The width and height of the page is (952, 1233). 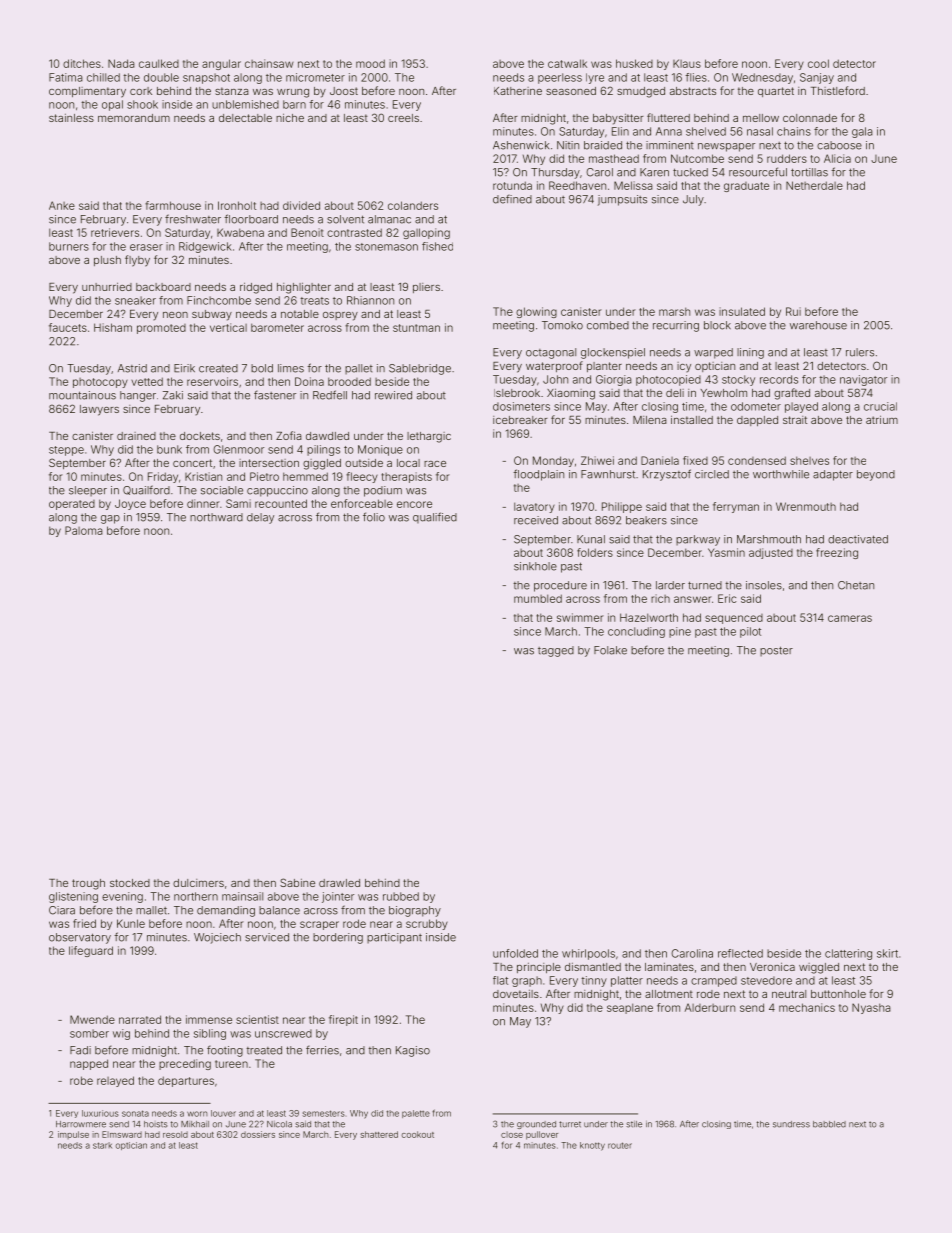 What do you see at coordinates (228, 327) in the page?
I see `vertical` at bounding box center [228, 327].
